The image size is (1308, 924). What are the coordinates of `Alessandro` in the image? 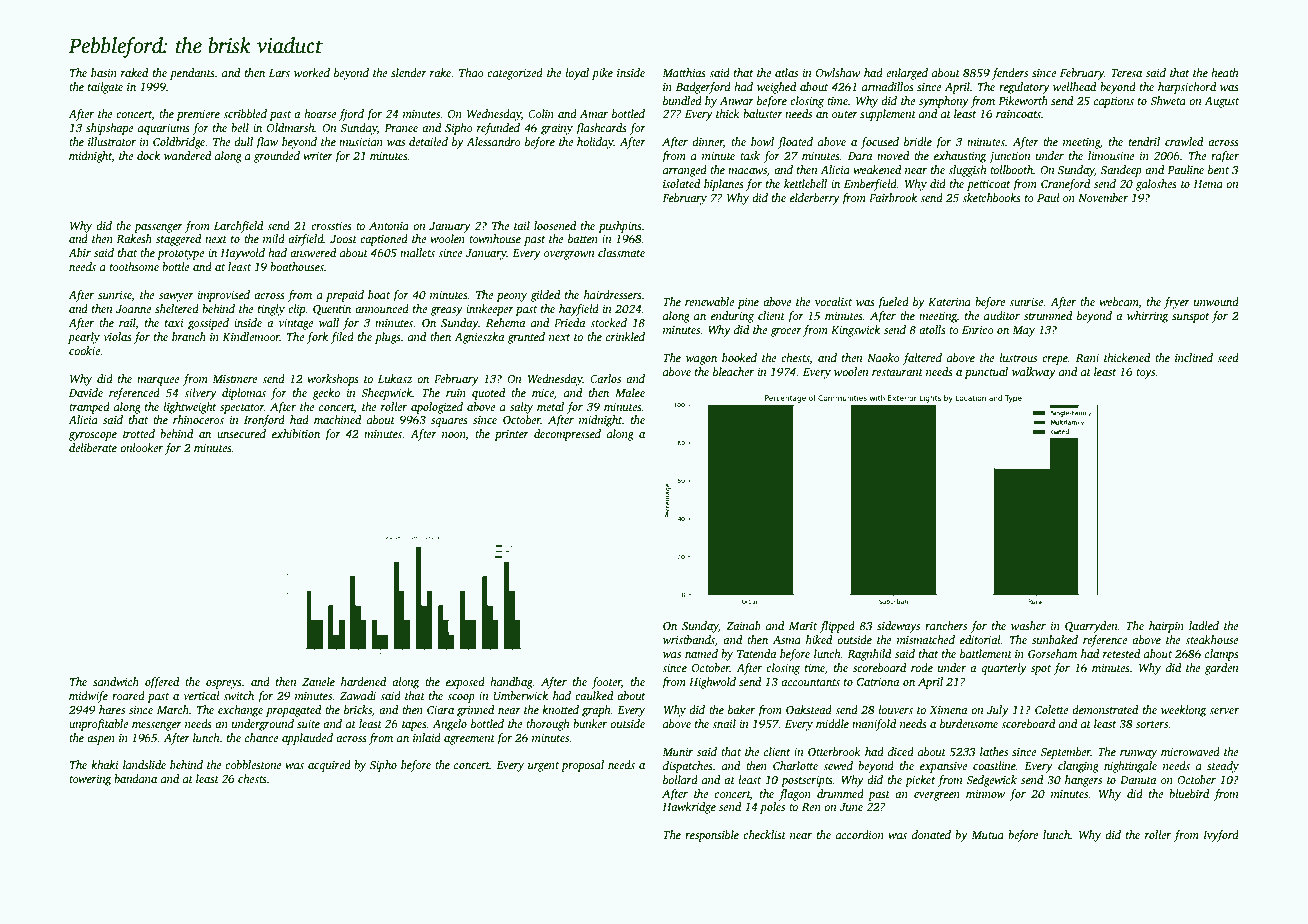 It's located at (493, 141).
